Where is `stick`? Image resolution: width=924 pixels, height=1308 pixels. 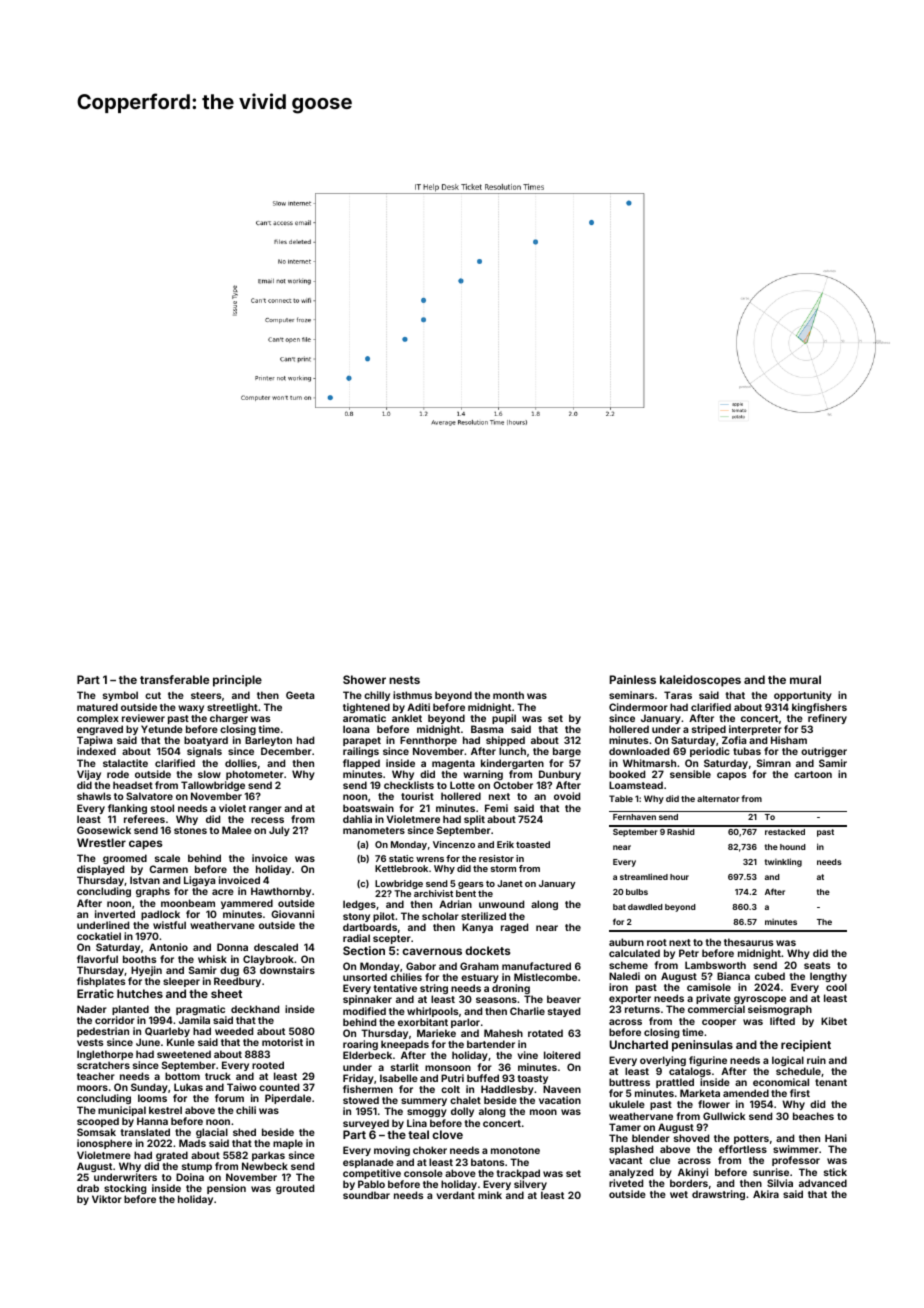 stick is located at coordinates (835, 1172).
